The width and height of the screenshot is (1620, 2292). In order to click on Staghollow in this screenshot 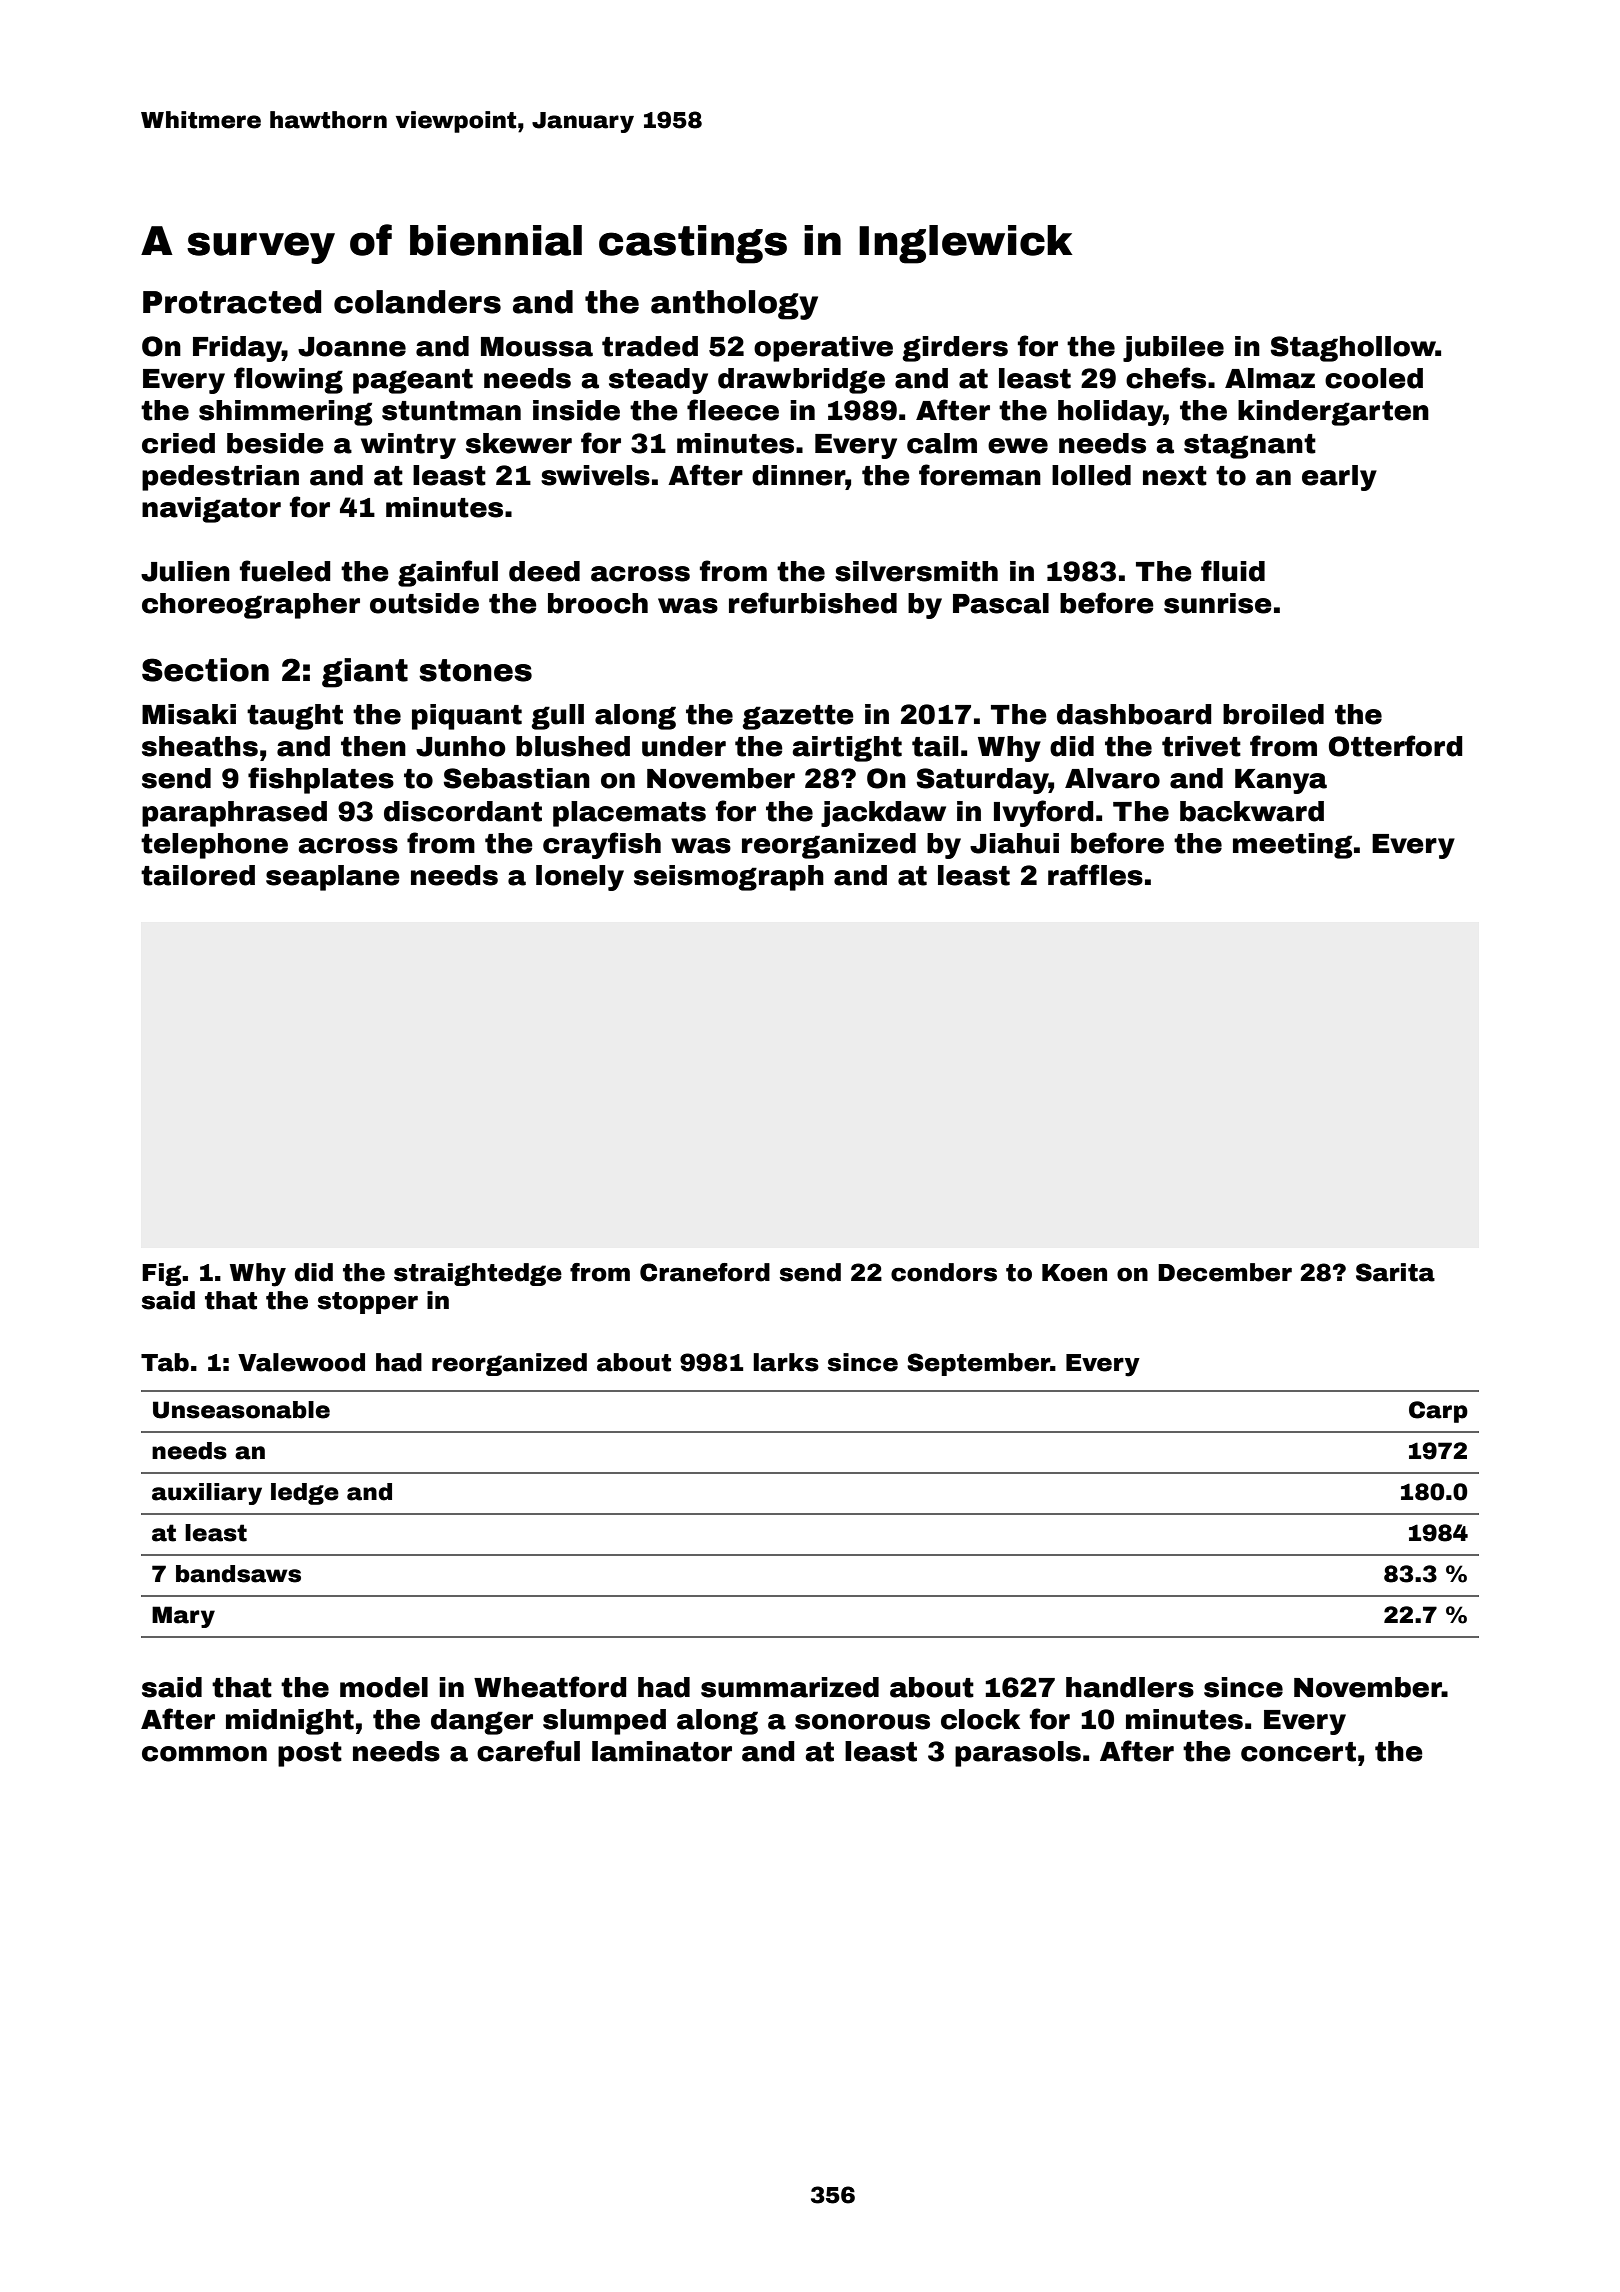, I will do `click(1353, 349)`.
